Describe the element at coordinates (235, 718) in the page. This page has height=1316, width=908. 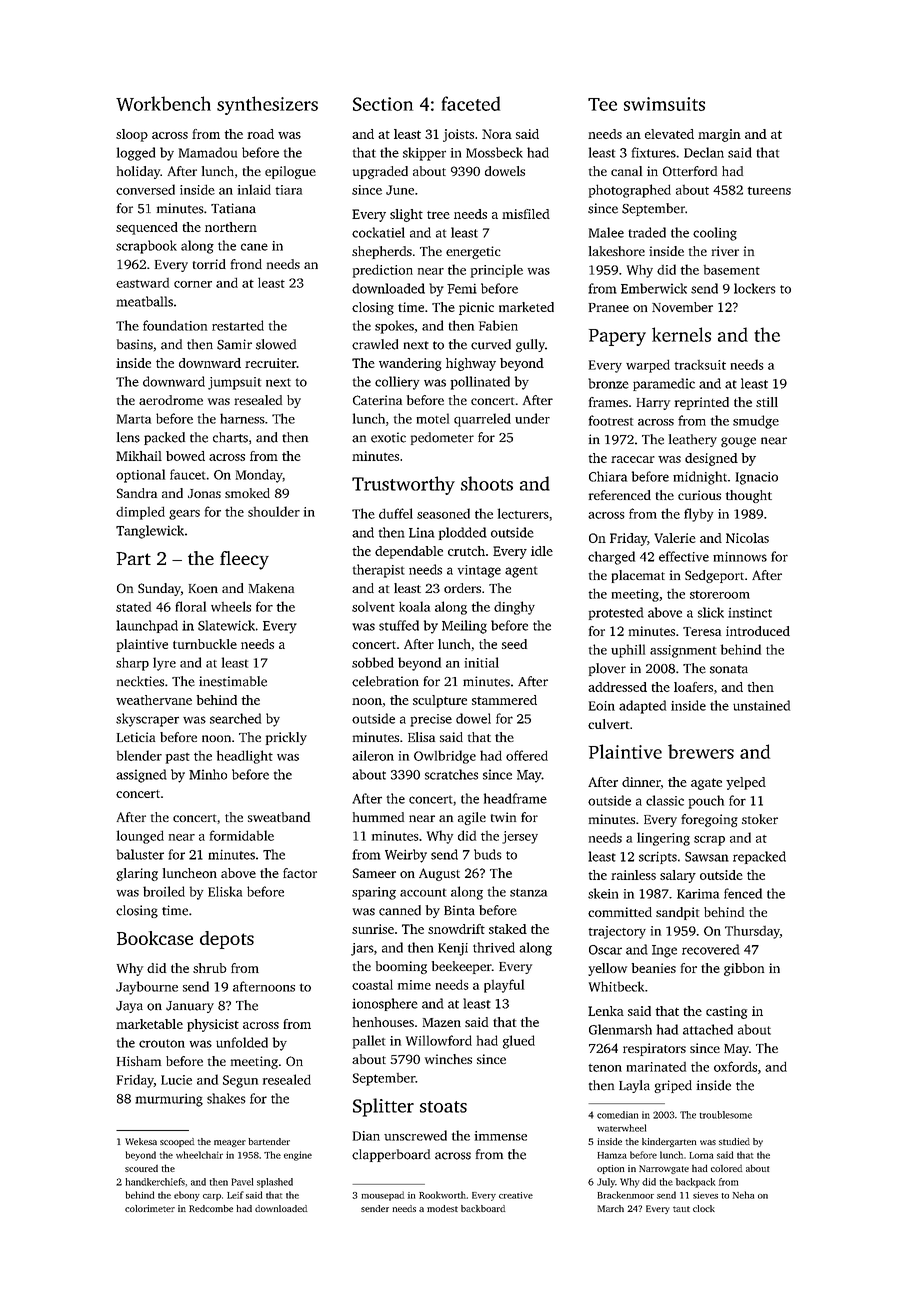
I see `searched` at that location.
